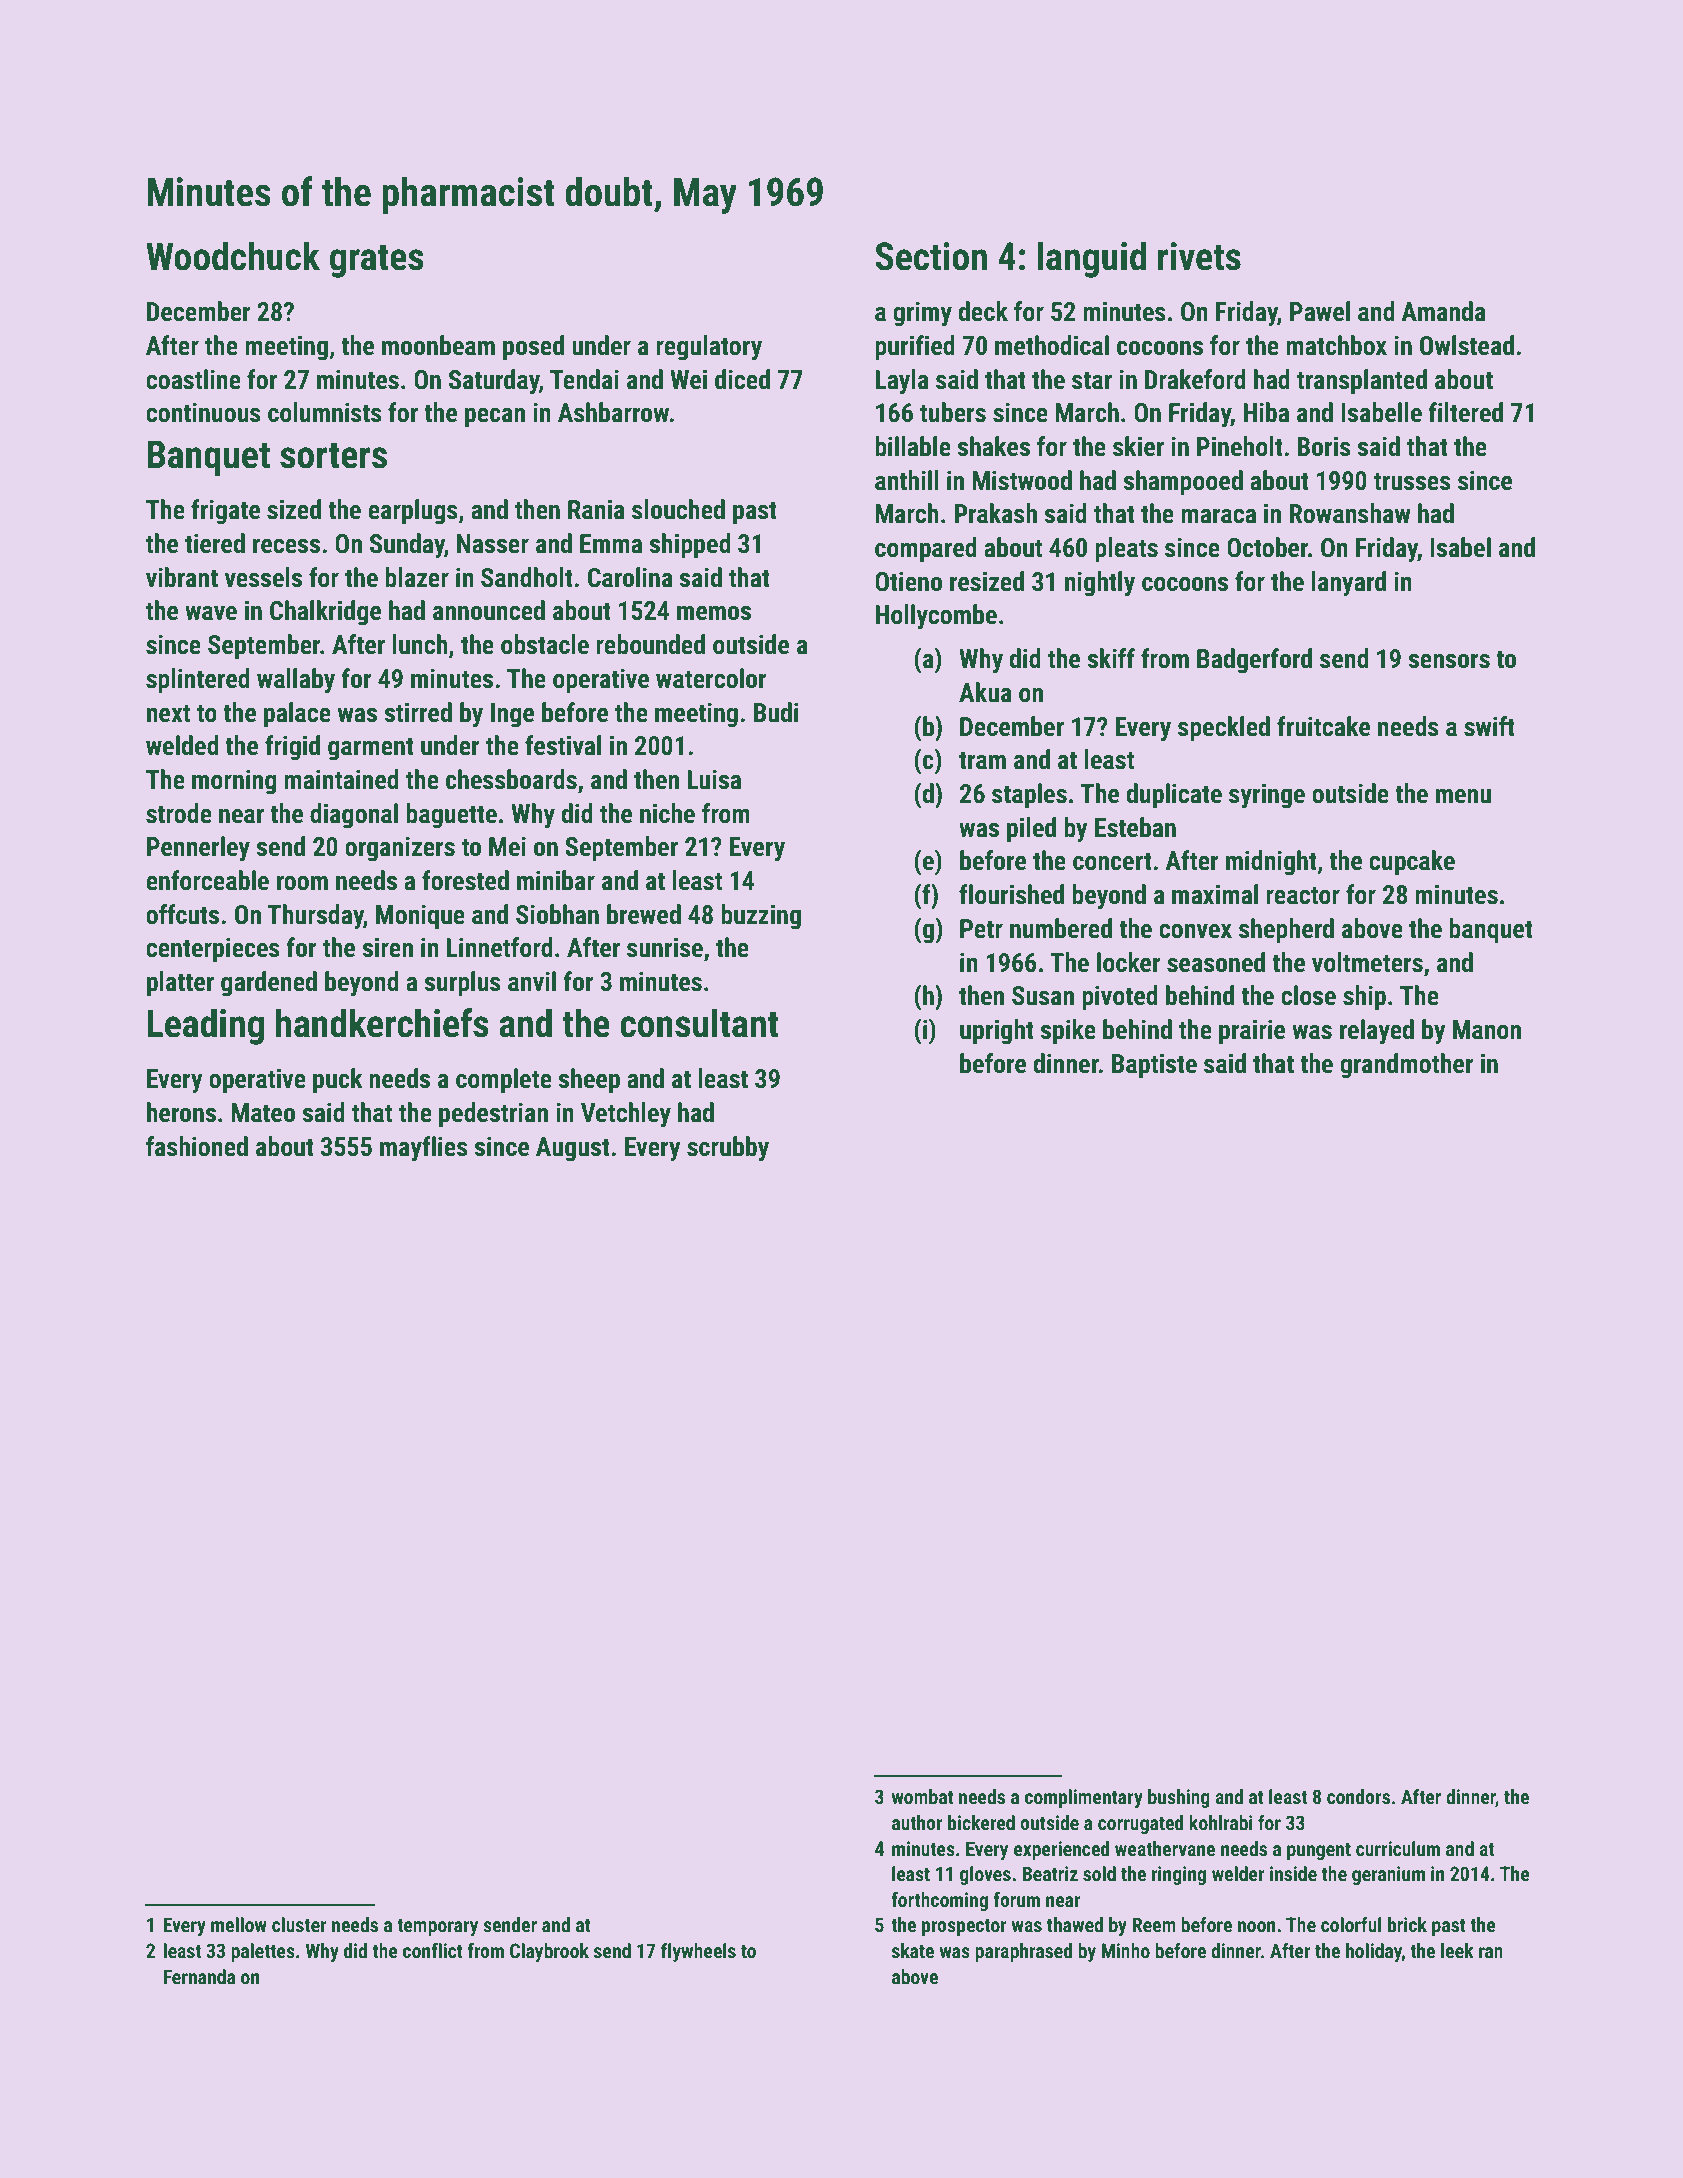 This document has height=2178, width=1683. What do you see at coordinates (650, 644) in the document?
I see `rebounded` at bounding box center [650, 644].
